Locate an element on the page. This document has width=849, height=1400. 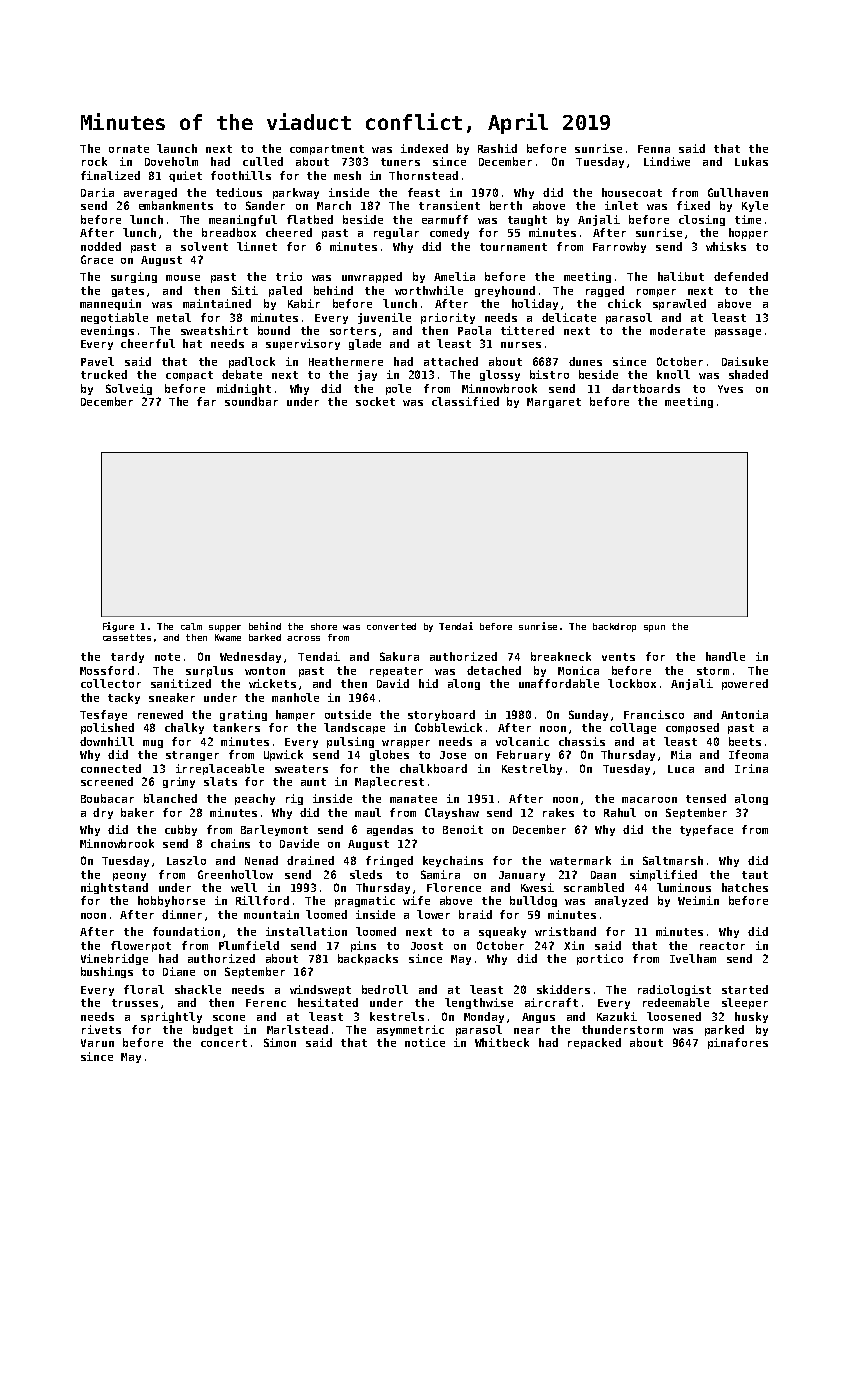
landscape is located at coordinates (354, 728).
